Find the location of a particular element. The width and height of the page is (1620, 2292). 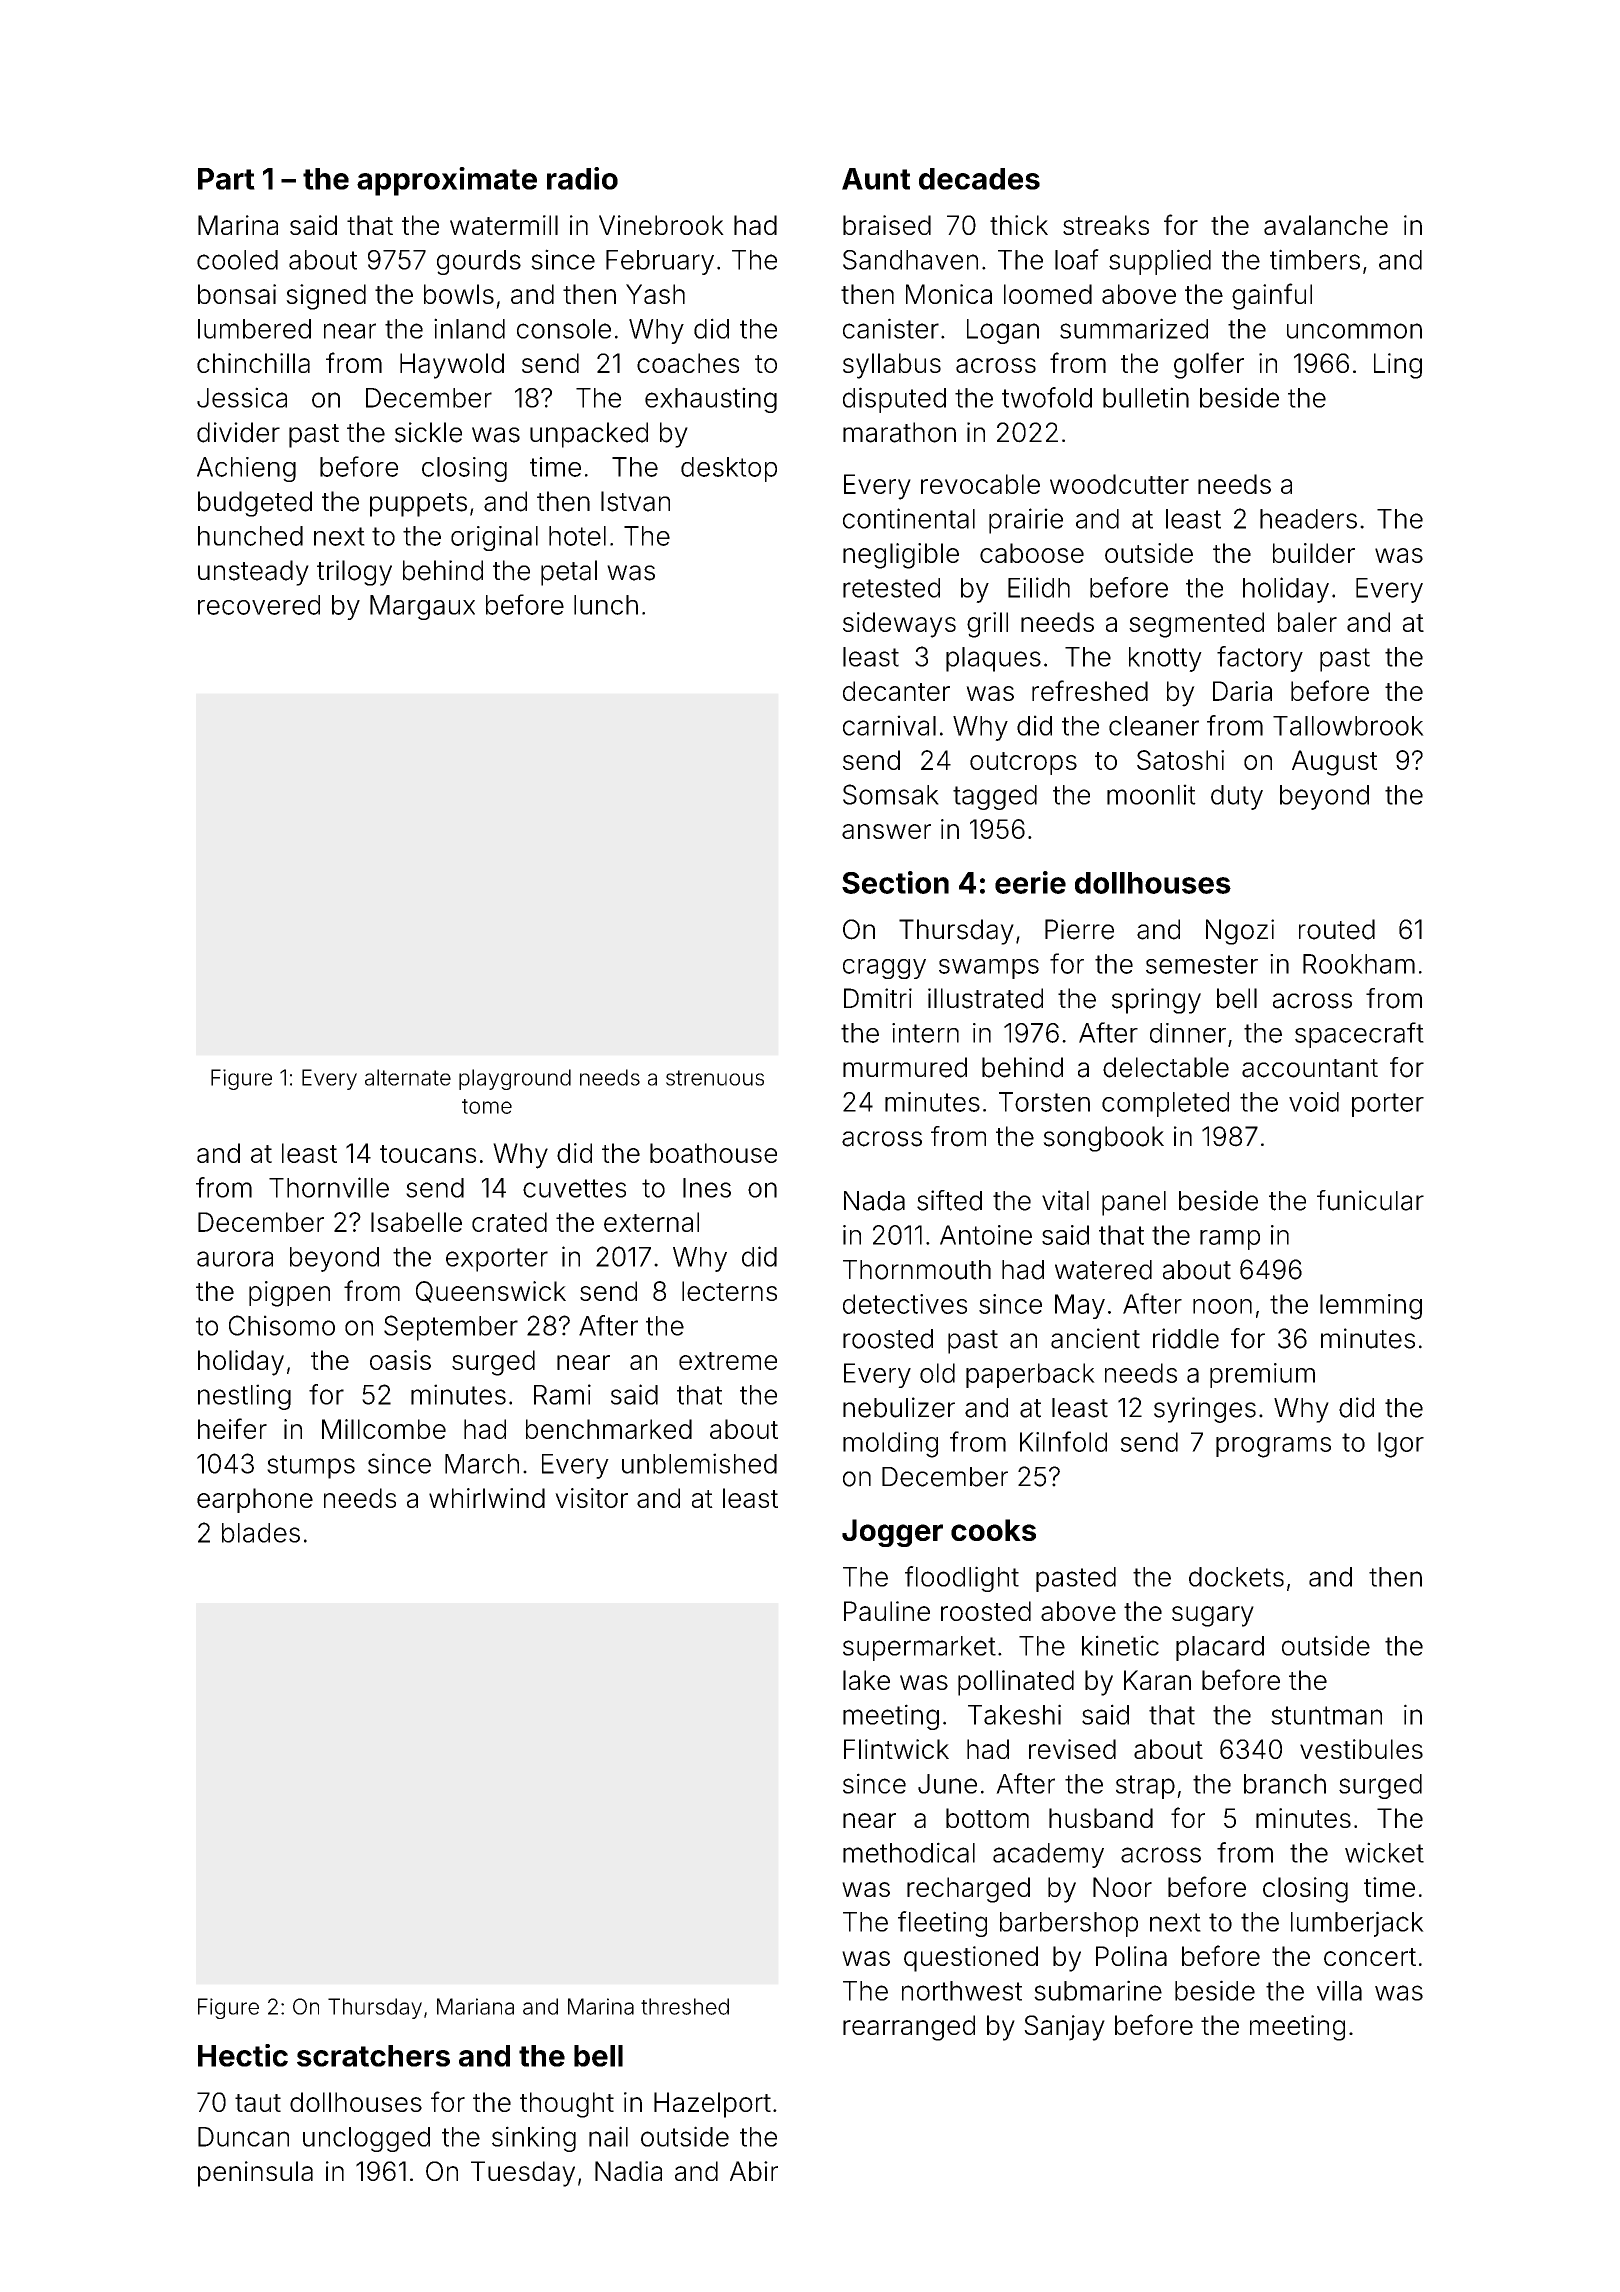

June is located at coordinates (947, 1784).
